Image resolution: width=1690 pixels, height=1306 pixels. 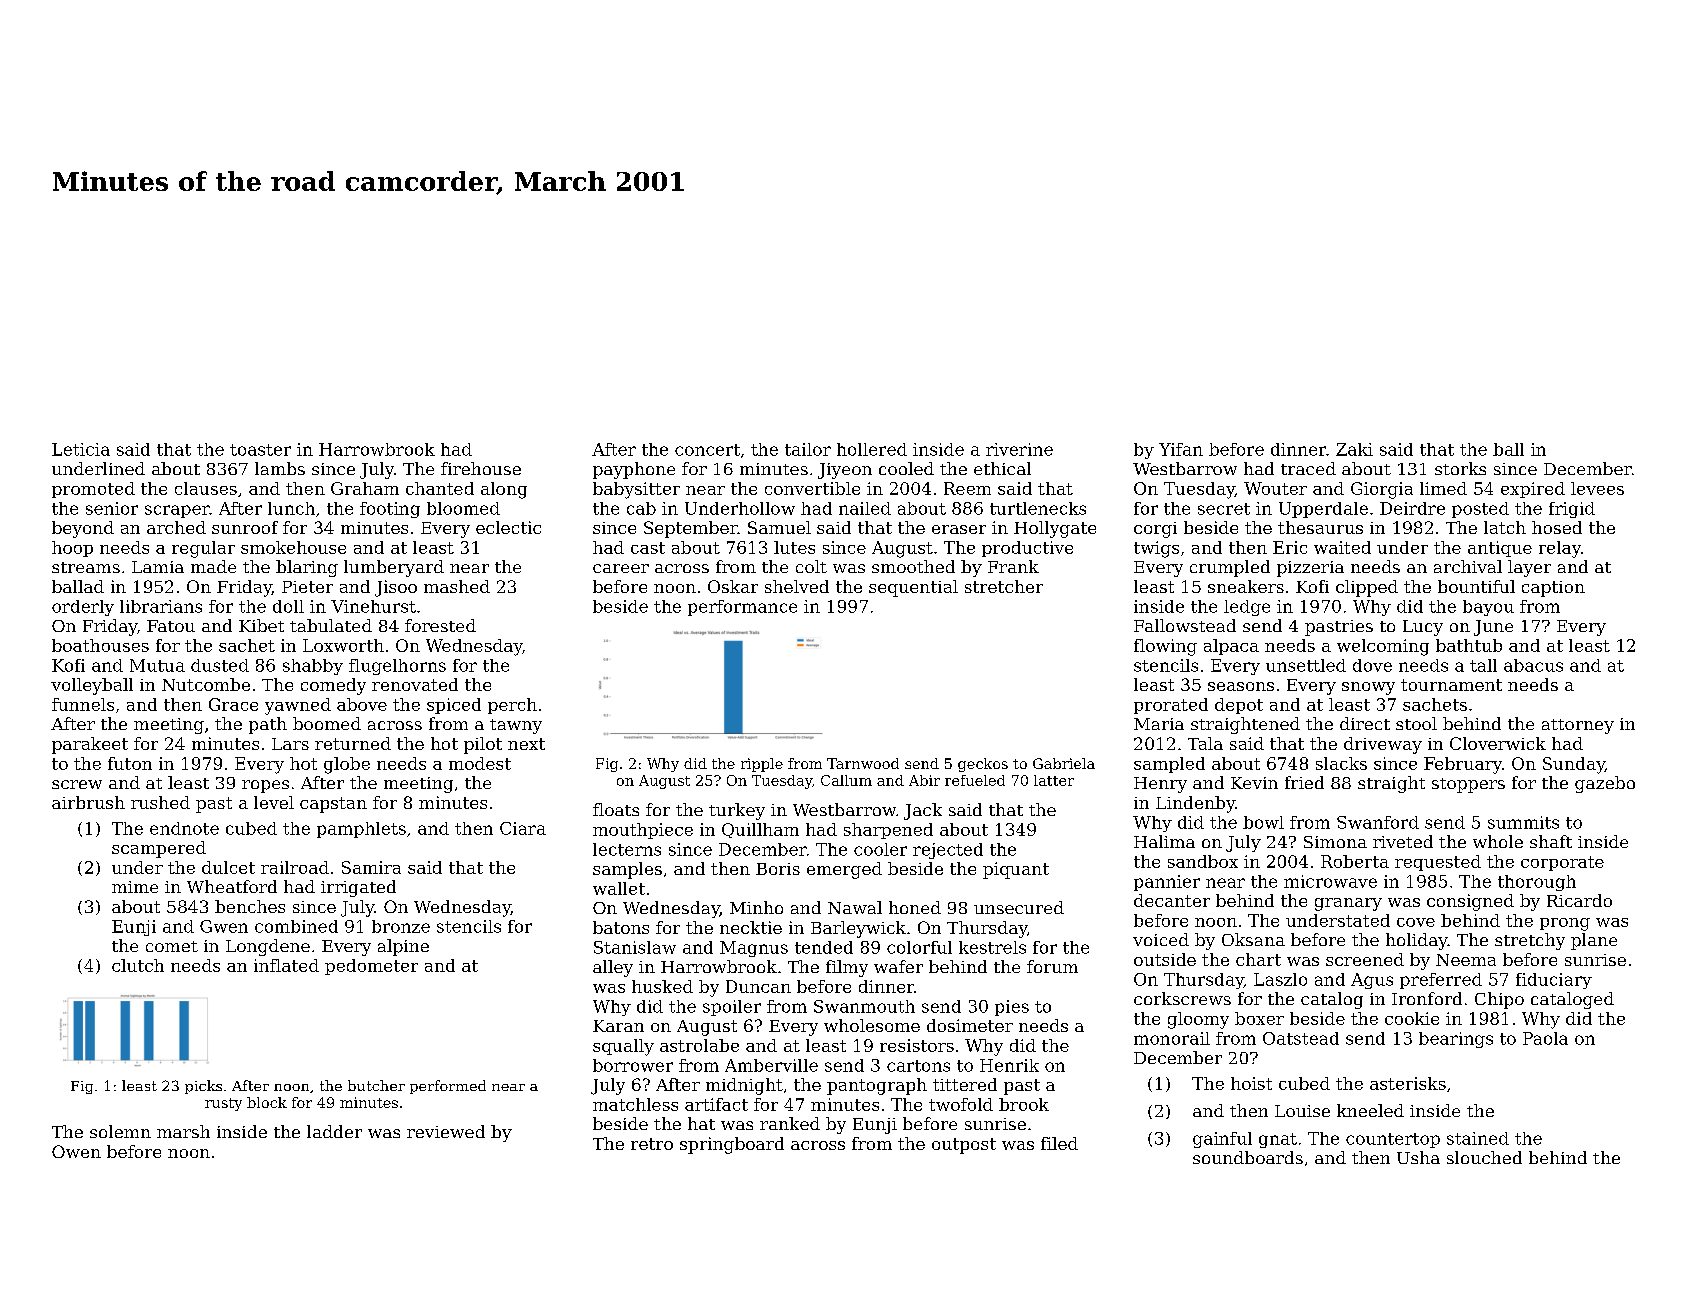 I want to click on Wouter, so click(x=1275, y=488).
